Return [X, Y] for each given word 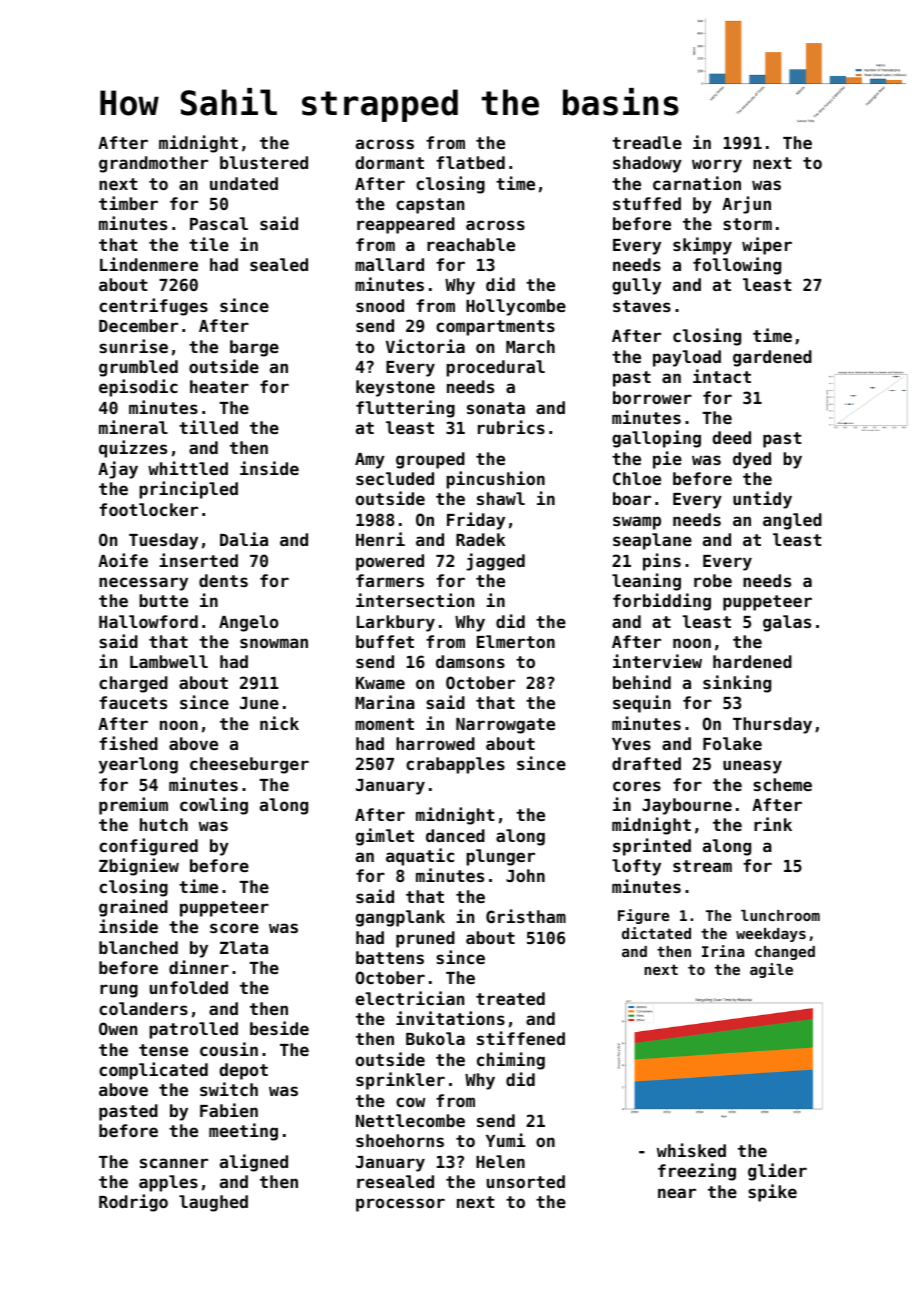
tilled [208, 427]
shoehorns [400, 1140]
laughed [213, 1203]
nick [279, 723]
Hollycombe [516, 307]
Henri [380, 539]
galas [787, 623]
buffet [385, 641]
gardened [772, 358]
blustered [264, 162]
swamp [637, 523]
